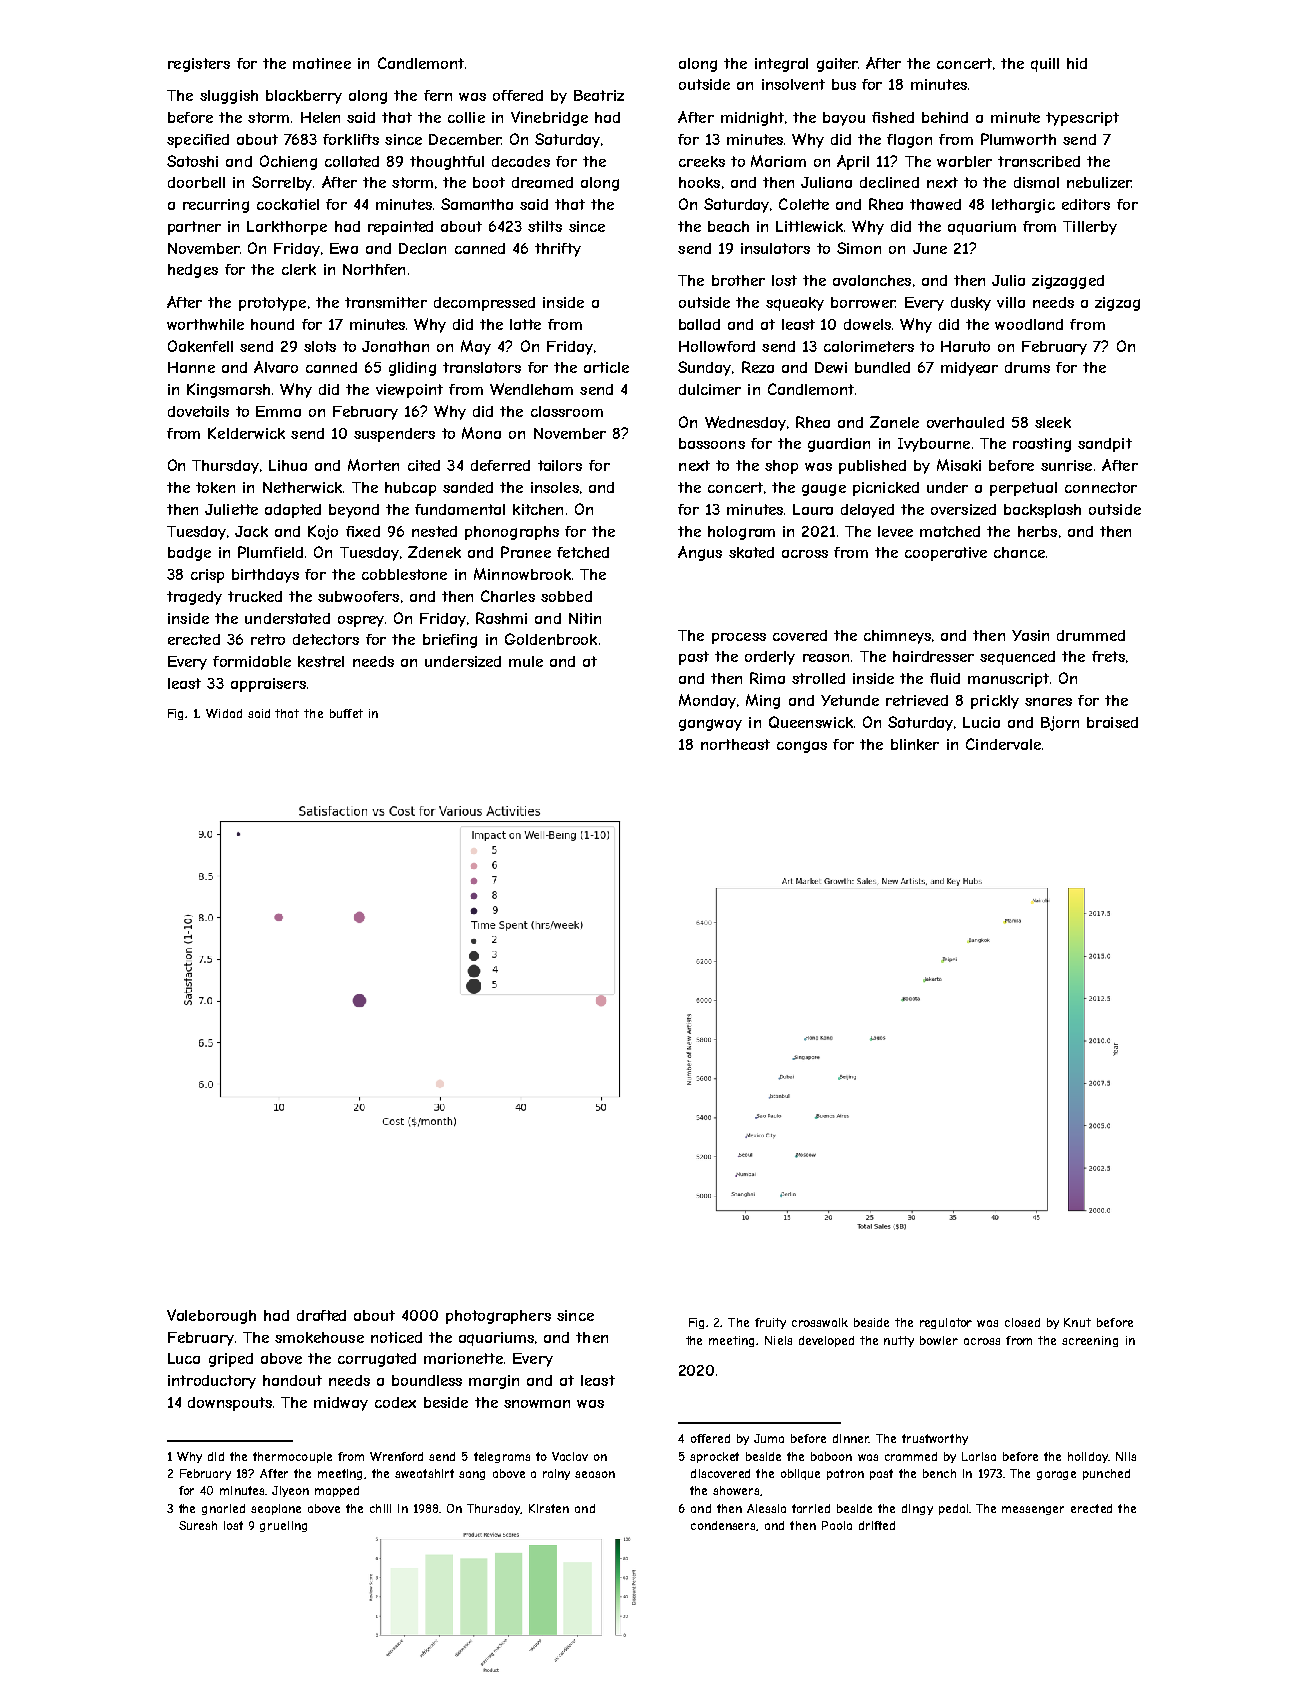  What do you see at coordinates (283, 1526) in the document?
I see `grueling` at bounding box center [283, 1526].
